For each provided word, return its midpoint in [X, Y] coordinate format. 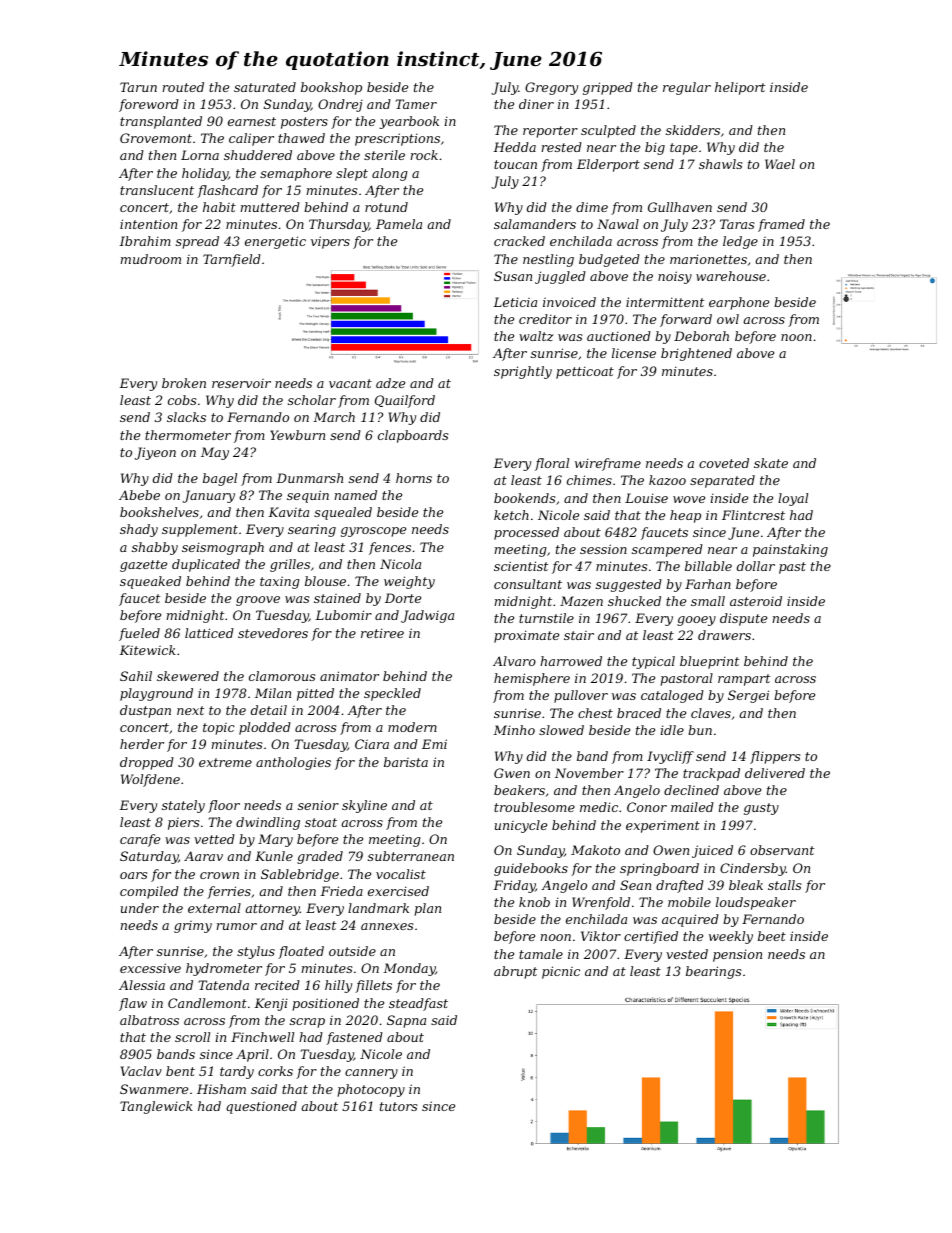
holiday [205, 174]
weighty [409, 582]
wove [689, 499]
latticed [209, 633]
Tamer [416, 104]
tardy [237, 1072]
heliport [740, 88]
